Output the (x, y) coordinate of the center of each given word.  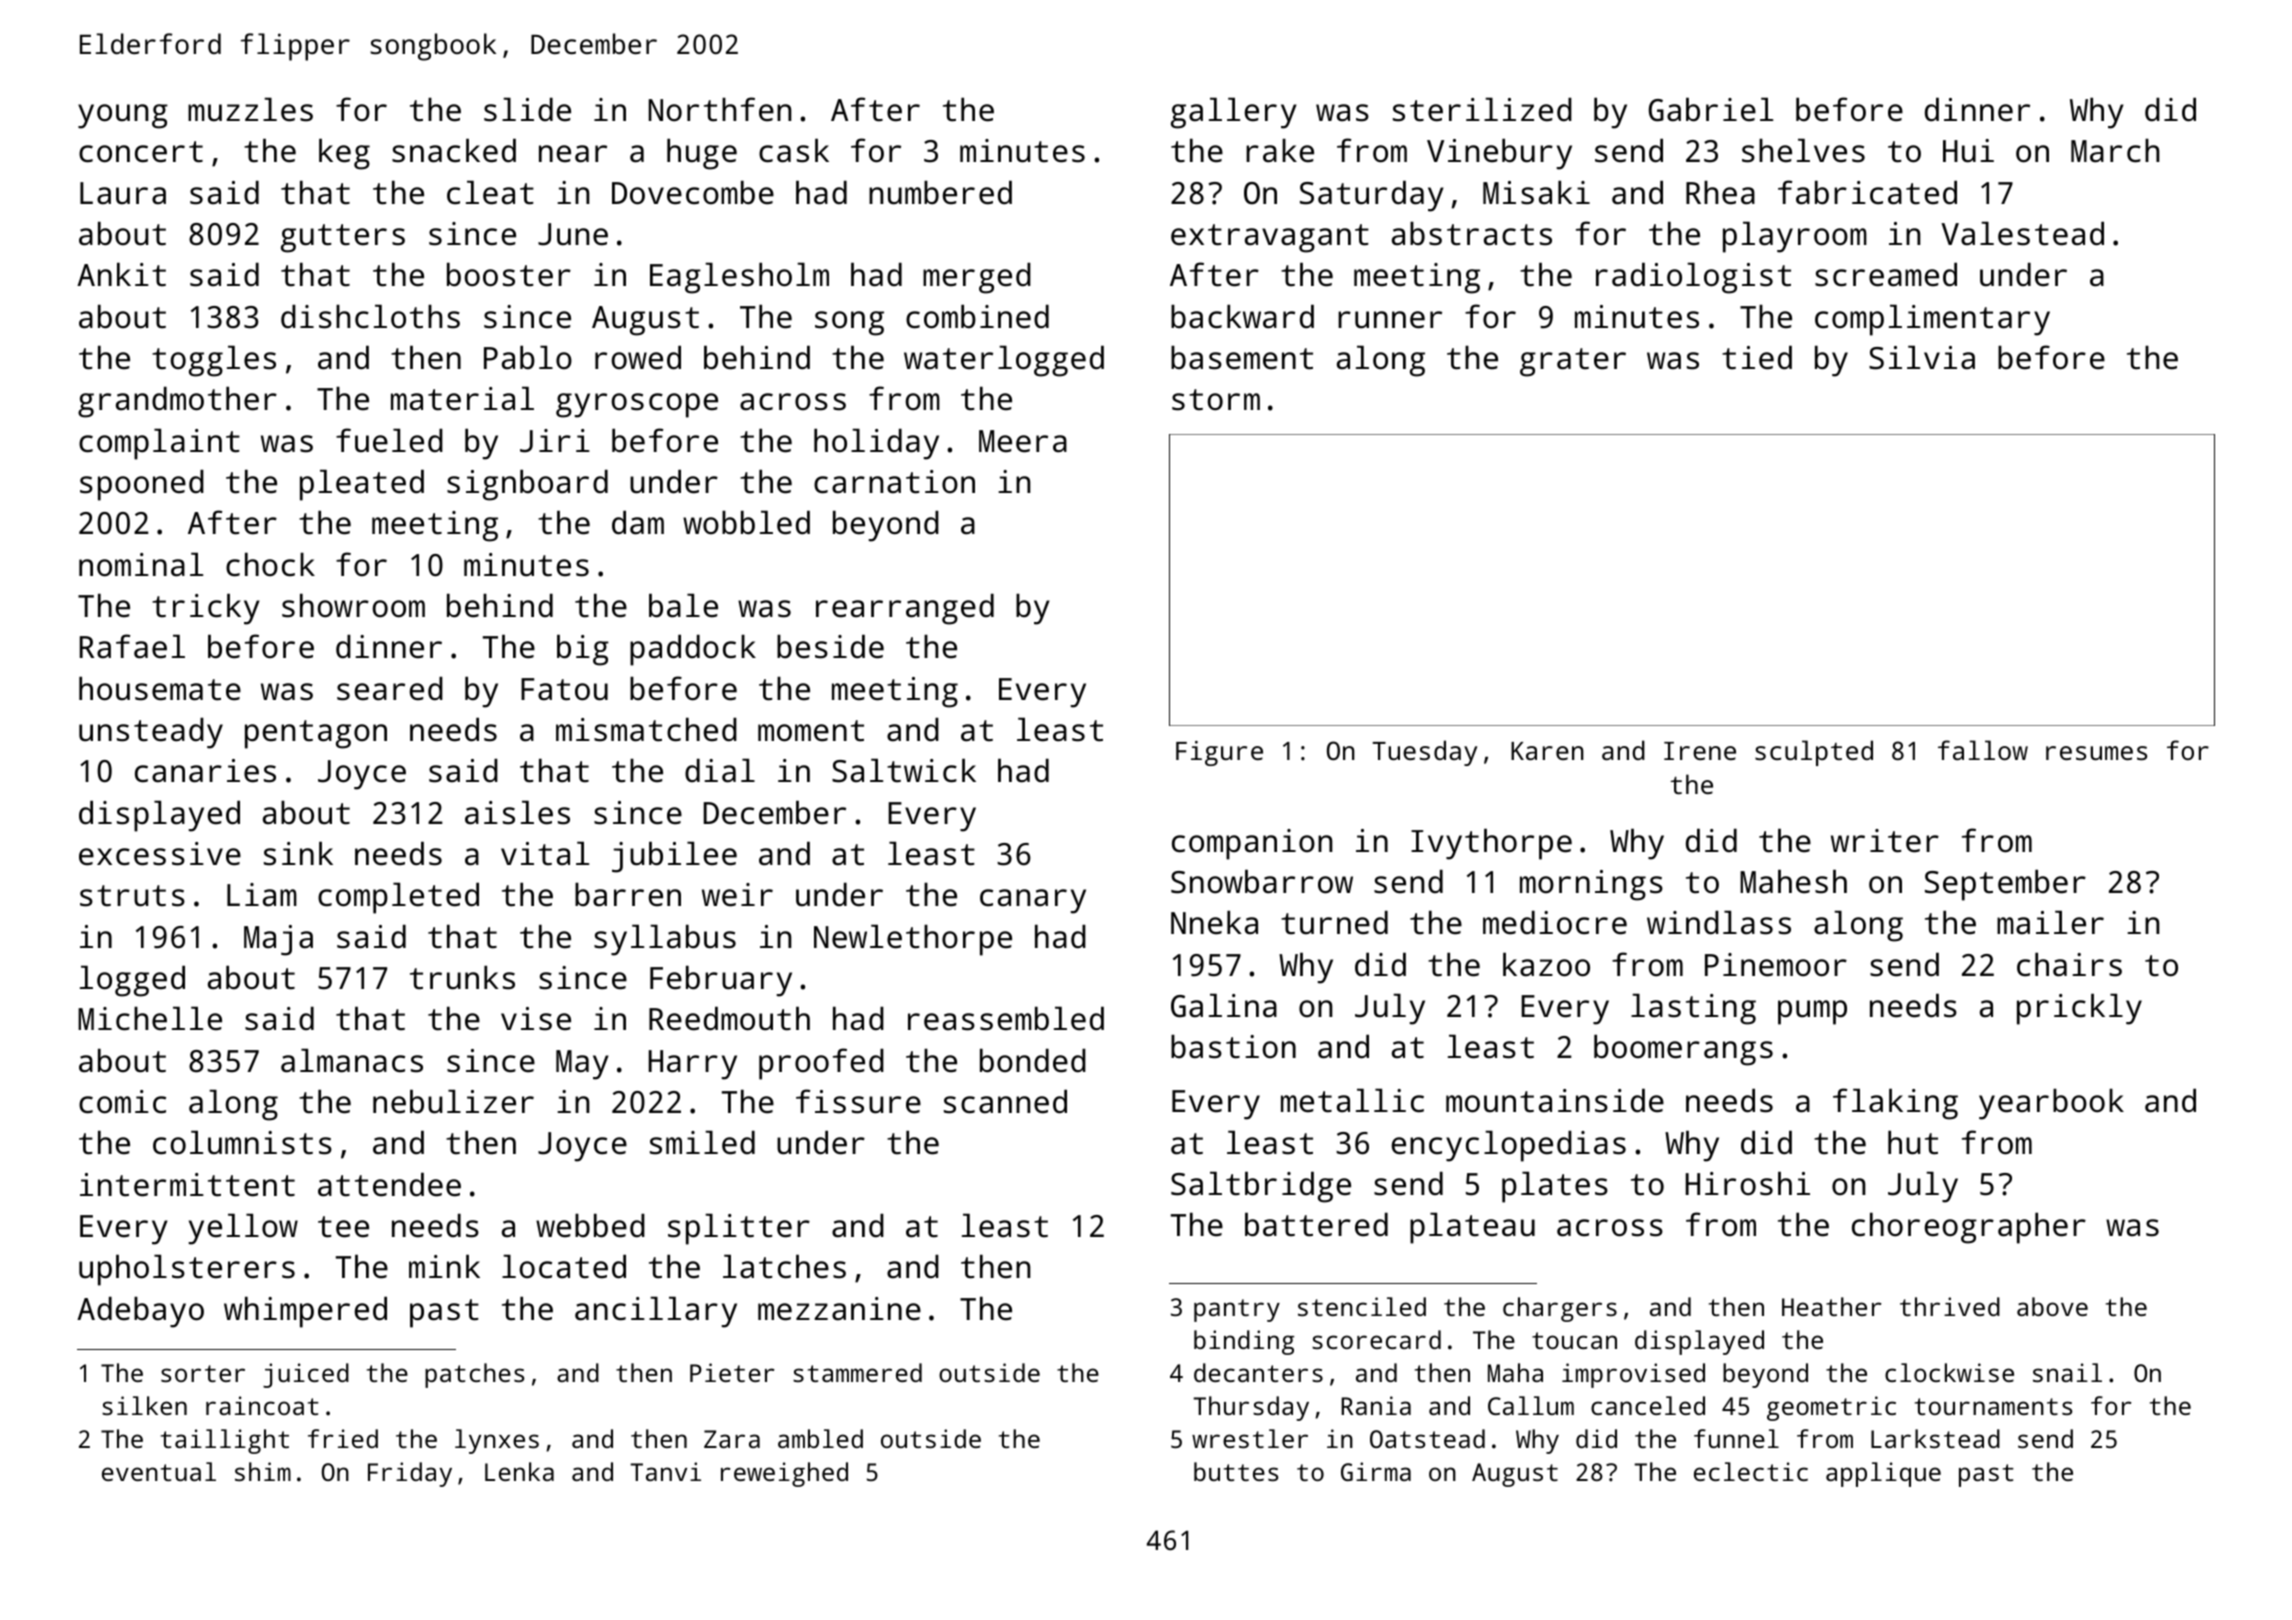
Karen (1547, 751)
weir (737, 895)
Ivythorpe (1491, 844)
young (123, 116)
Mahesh (1793, 881)
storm (1216, 400)
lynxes (497, 1441)
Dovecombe (693, 192)
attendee (389, 1184)
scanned (1005, 1101)
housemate (160, 688)
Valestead (2022, 233)
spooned (142, 485)
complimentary (1932, 320)
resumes (2096, 753)
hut (1913, 1142)
